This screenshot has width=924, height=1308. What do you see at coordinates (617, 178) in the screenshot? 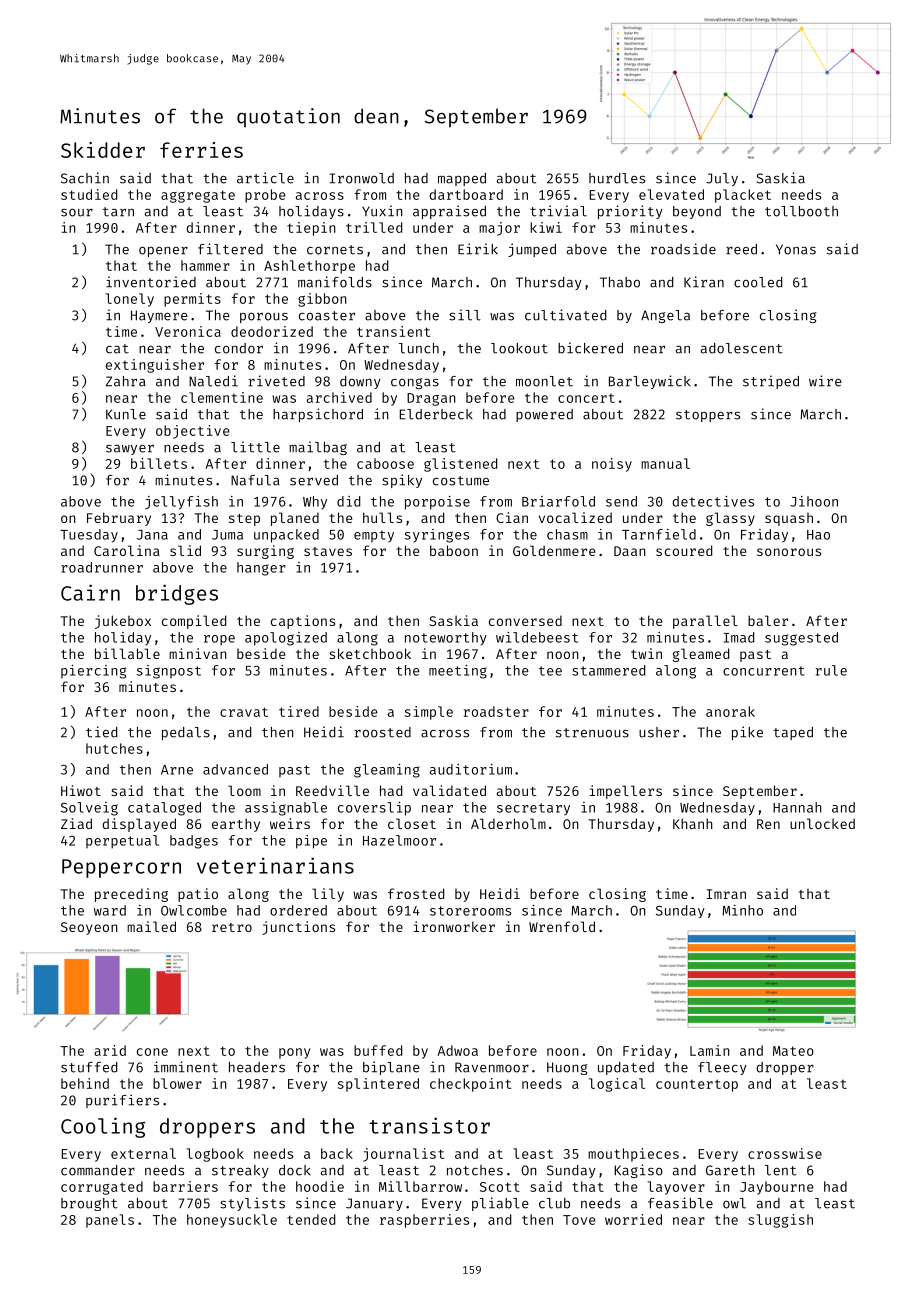
I see `hurdles` at bounding box center [617, 178].
